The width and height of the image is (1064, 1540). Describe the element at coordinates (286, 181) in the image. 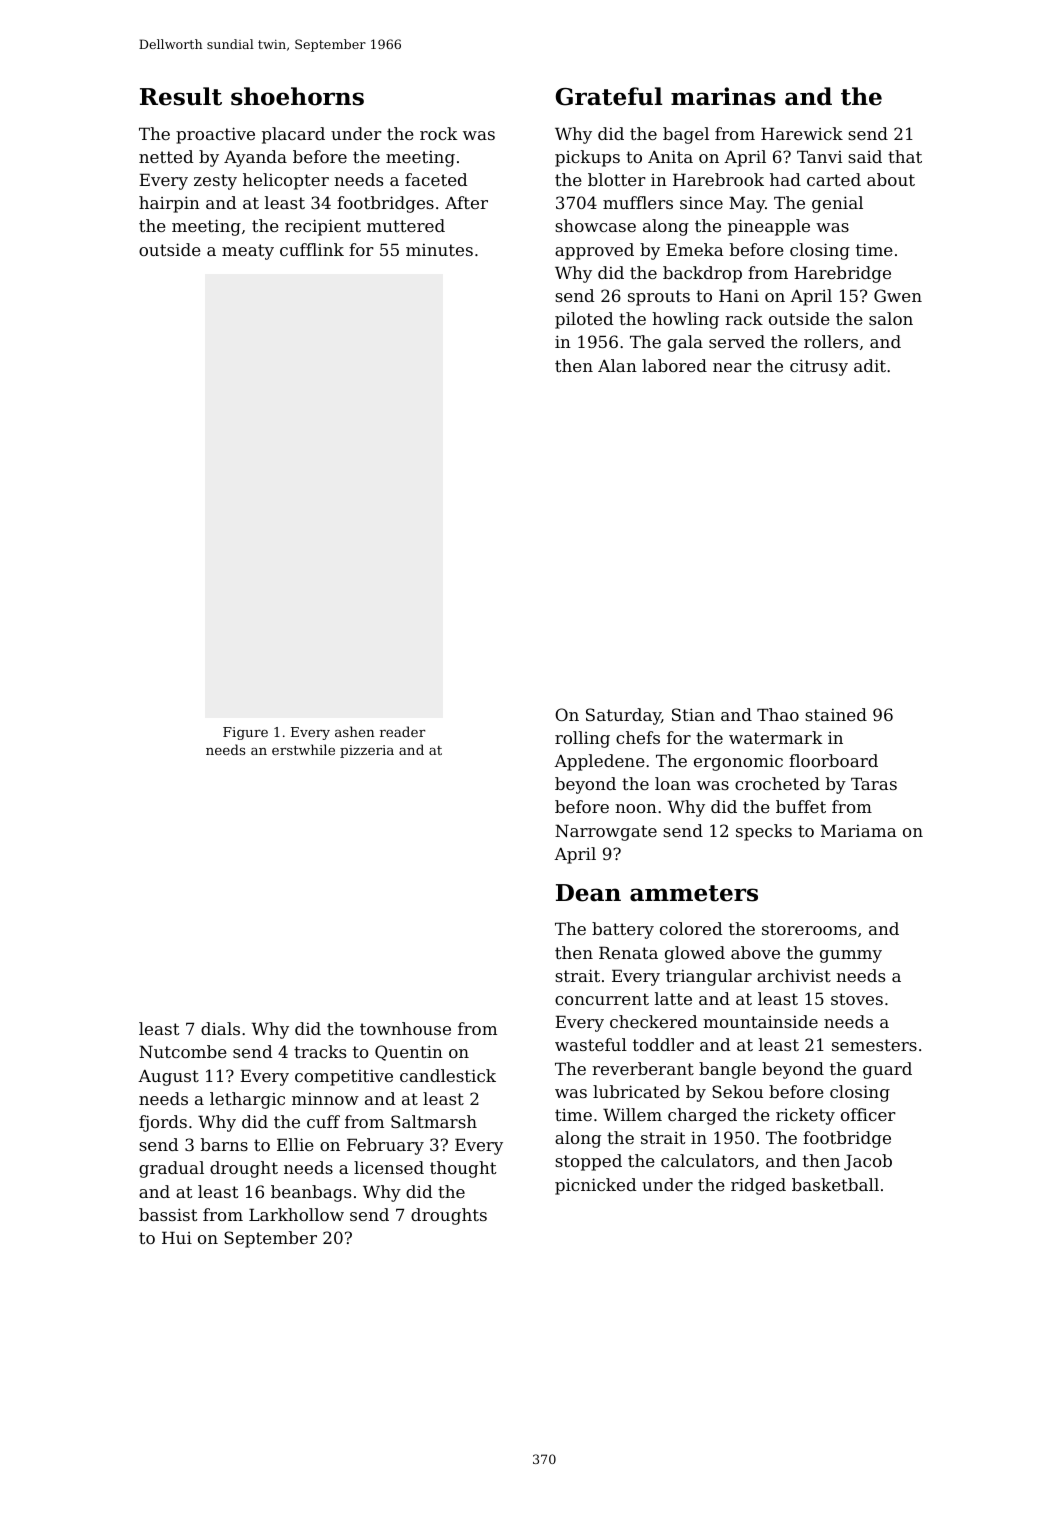

I see `helicopter` at that location.
